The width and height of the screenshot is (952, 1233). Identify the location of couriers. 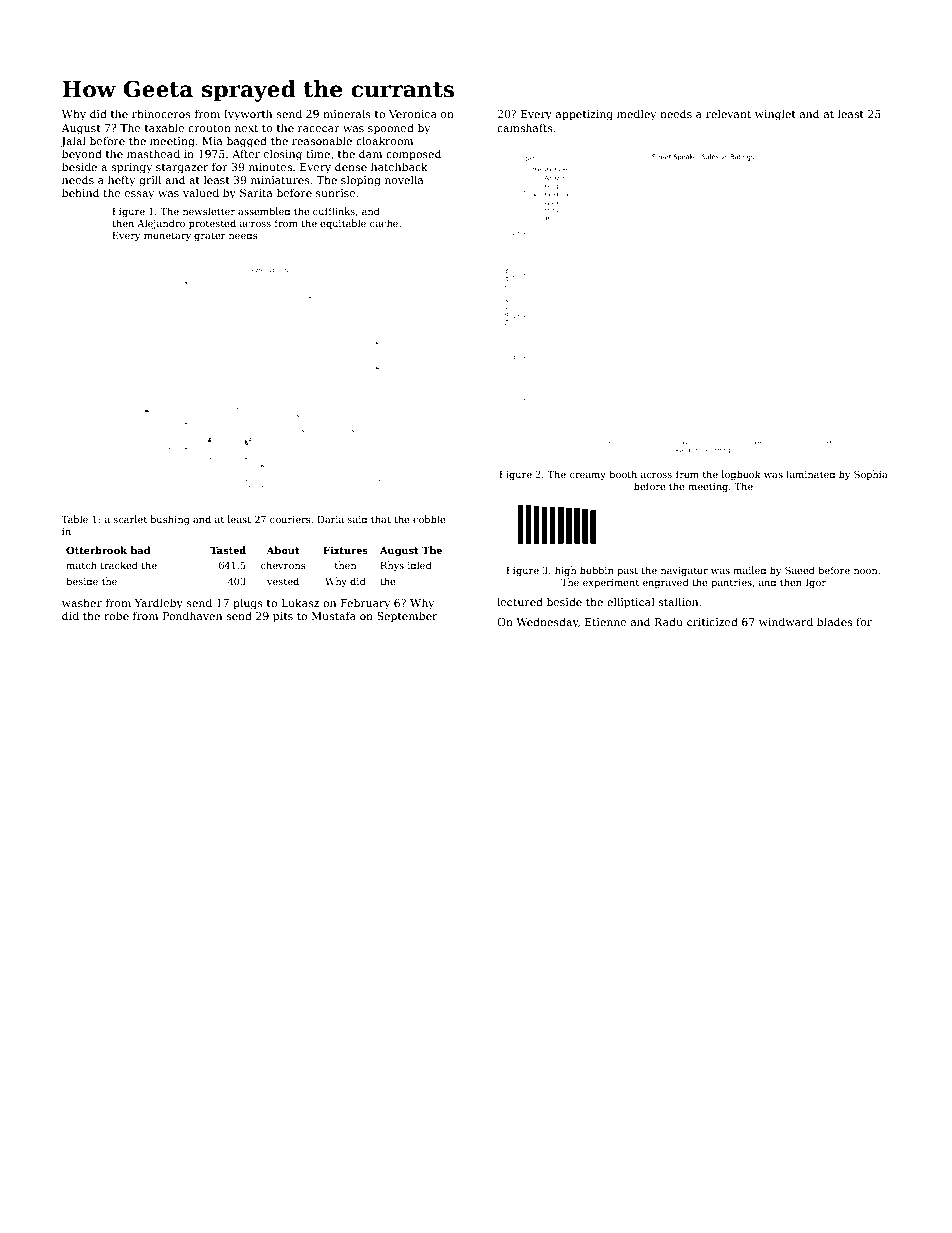
(290, 519).
